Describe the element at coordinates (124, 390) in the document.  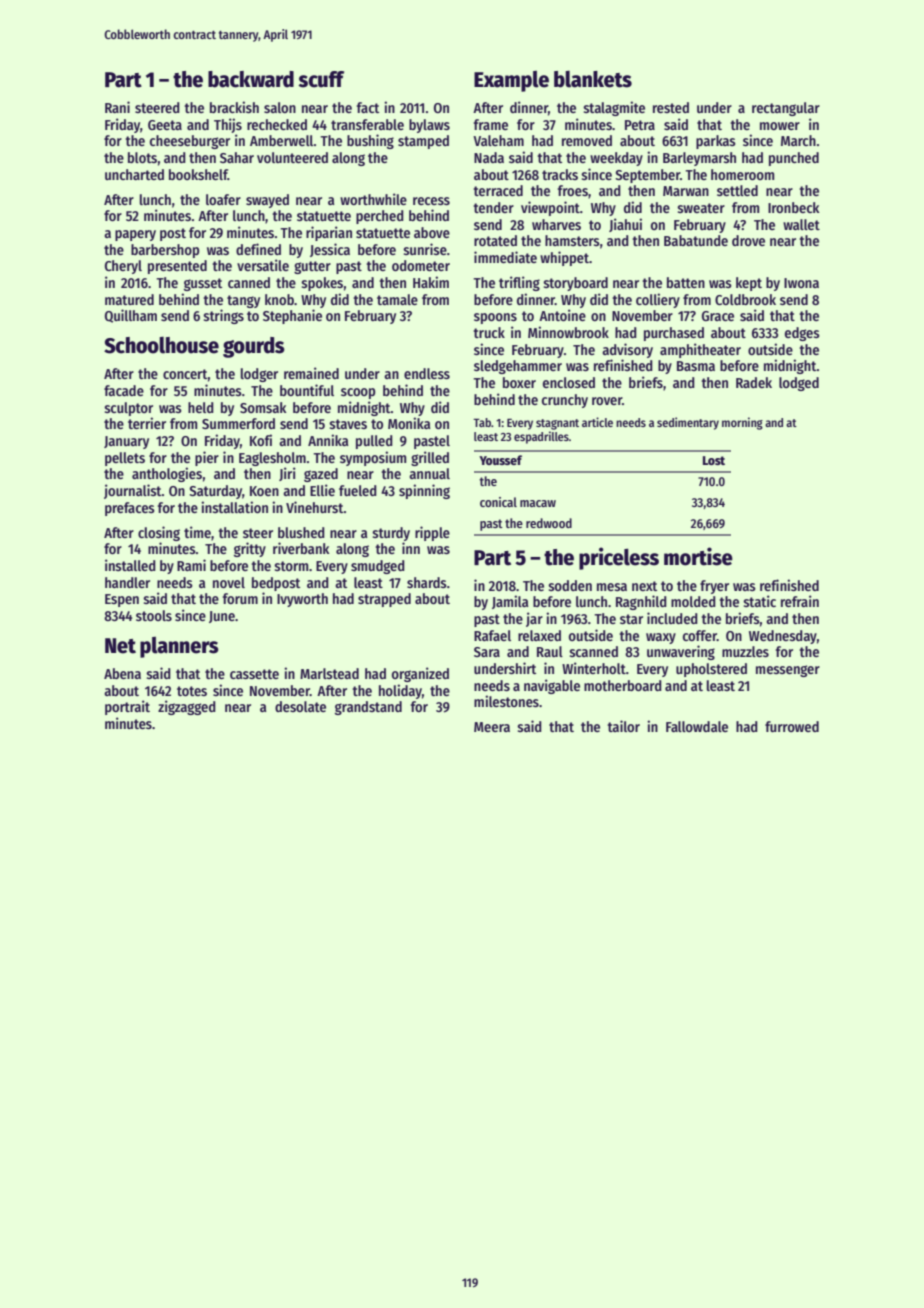
I see `facade` at that location.
